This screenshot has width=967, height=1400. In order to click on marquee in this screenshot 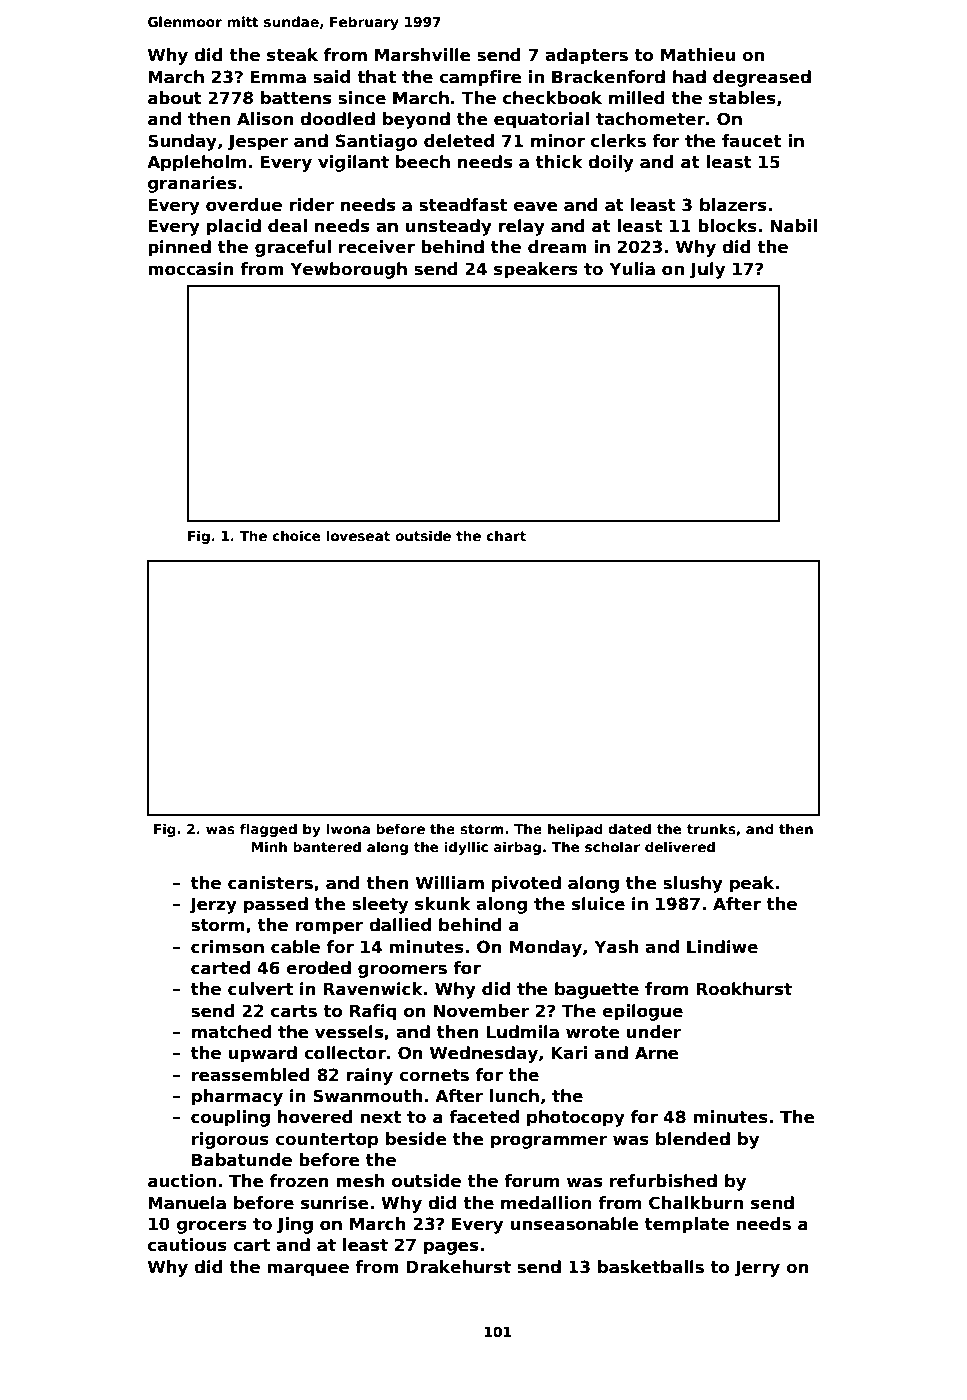, I will do `click(308, 1270)`.
